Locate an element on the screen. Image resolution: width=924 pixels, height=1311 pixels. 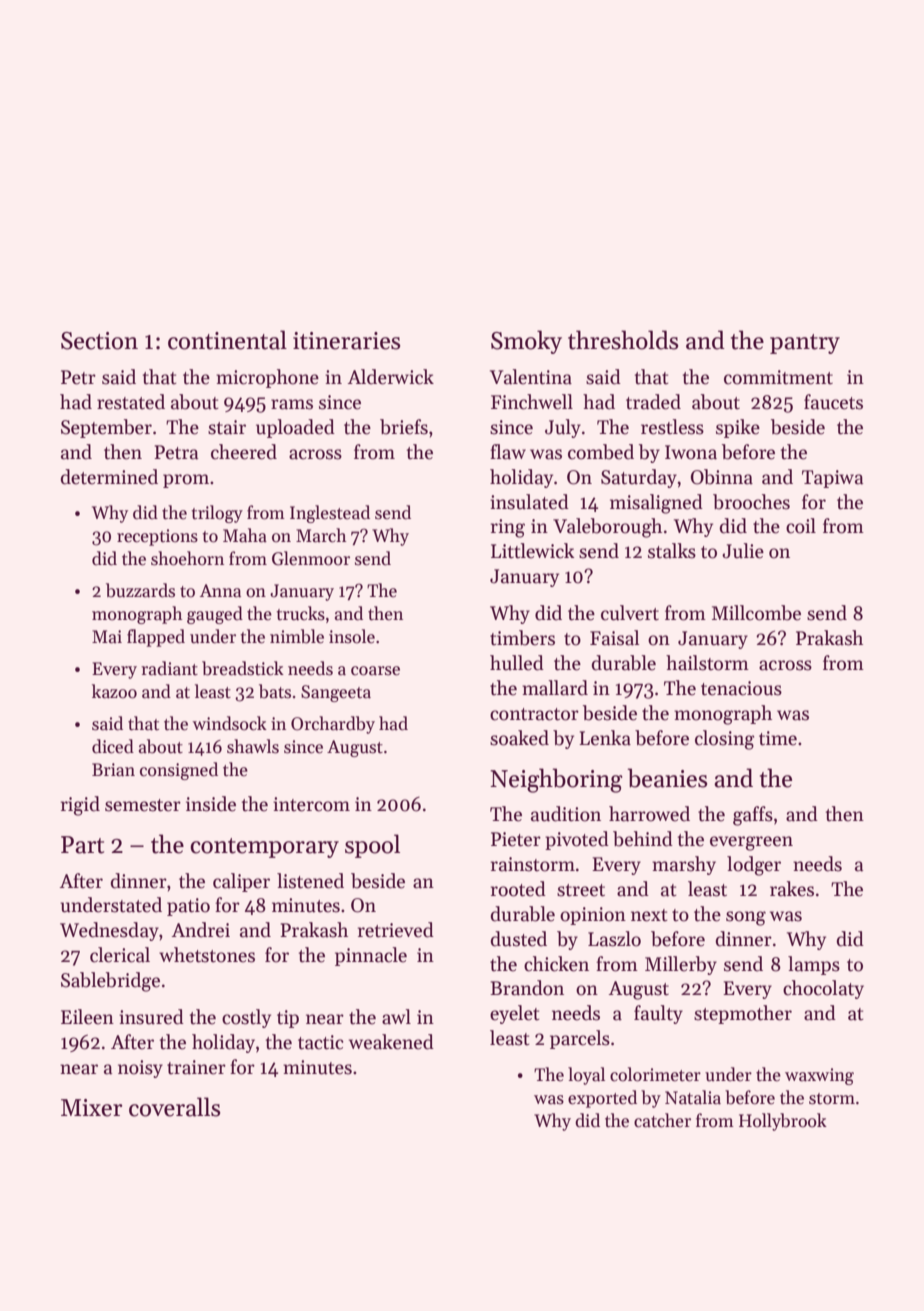
Millcombe is located at coordinates (756, 613).
